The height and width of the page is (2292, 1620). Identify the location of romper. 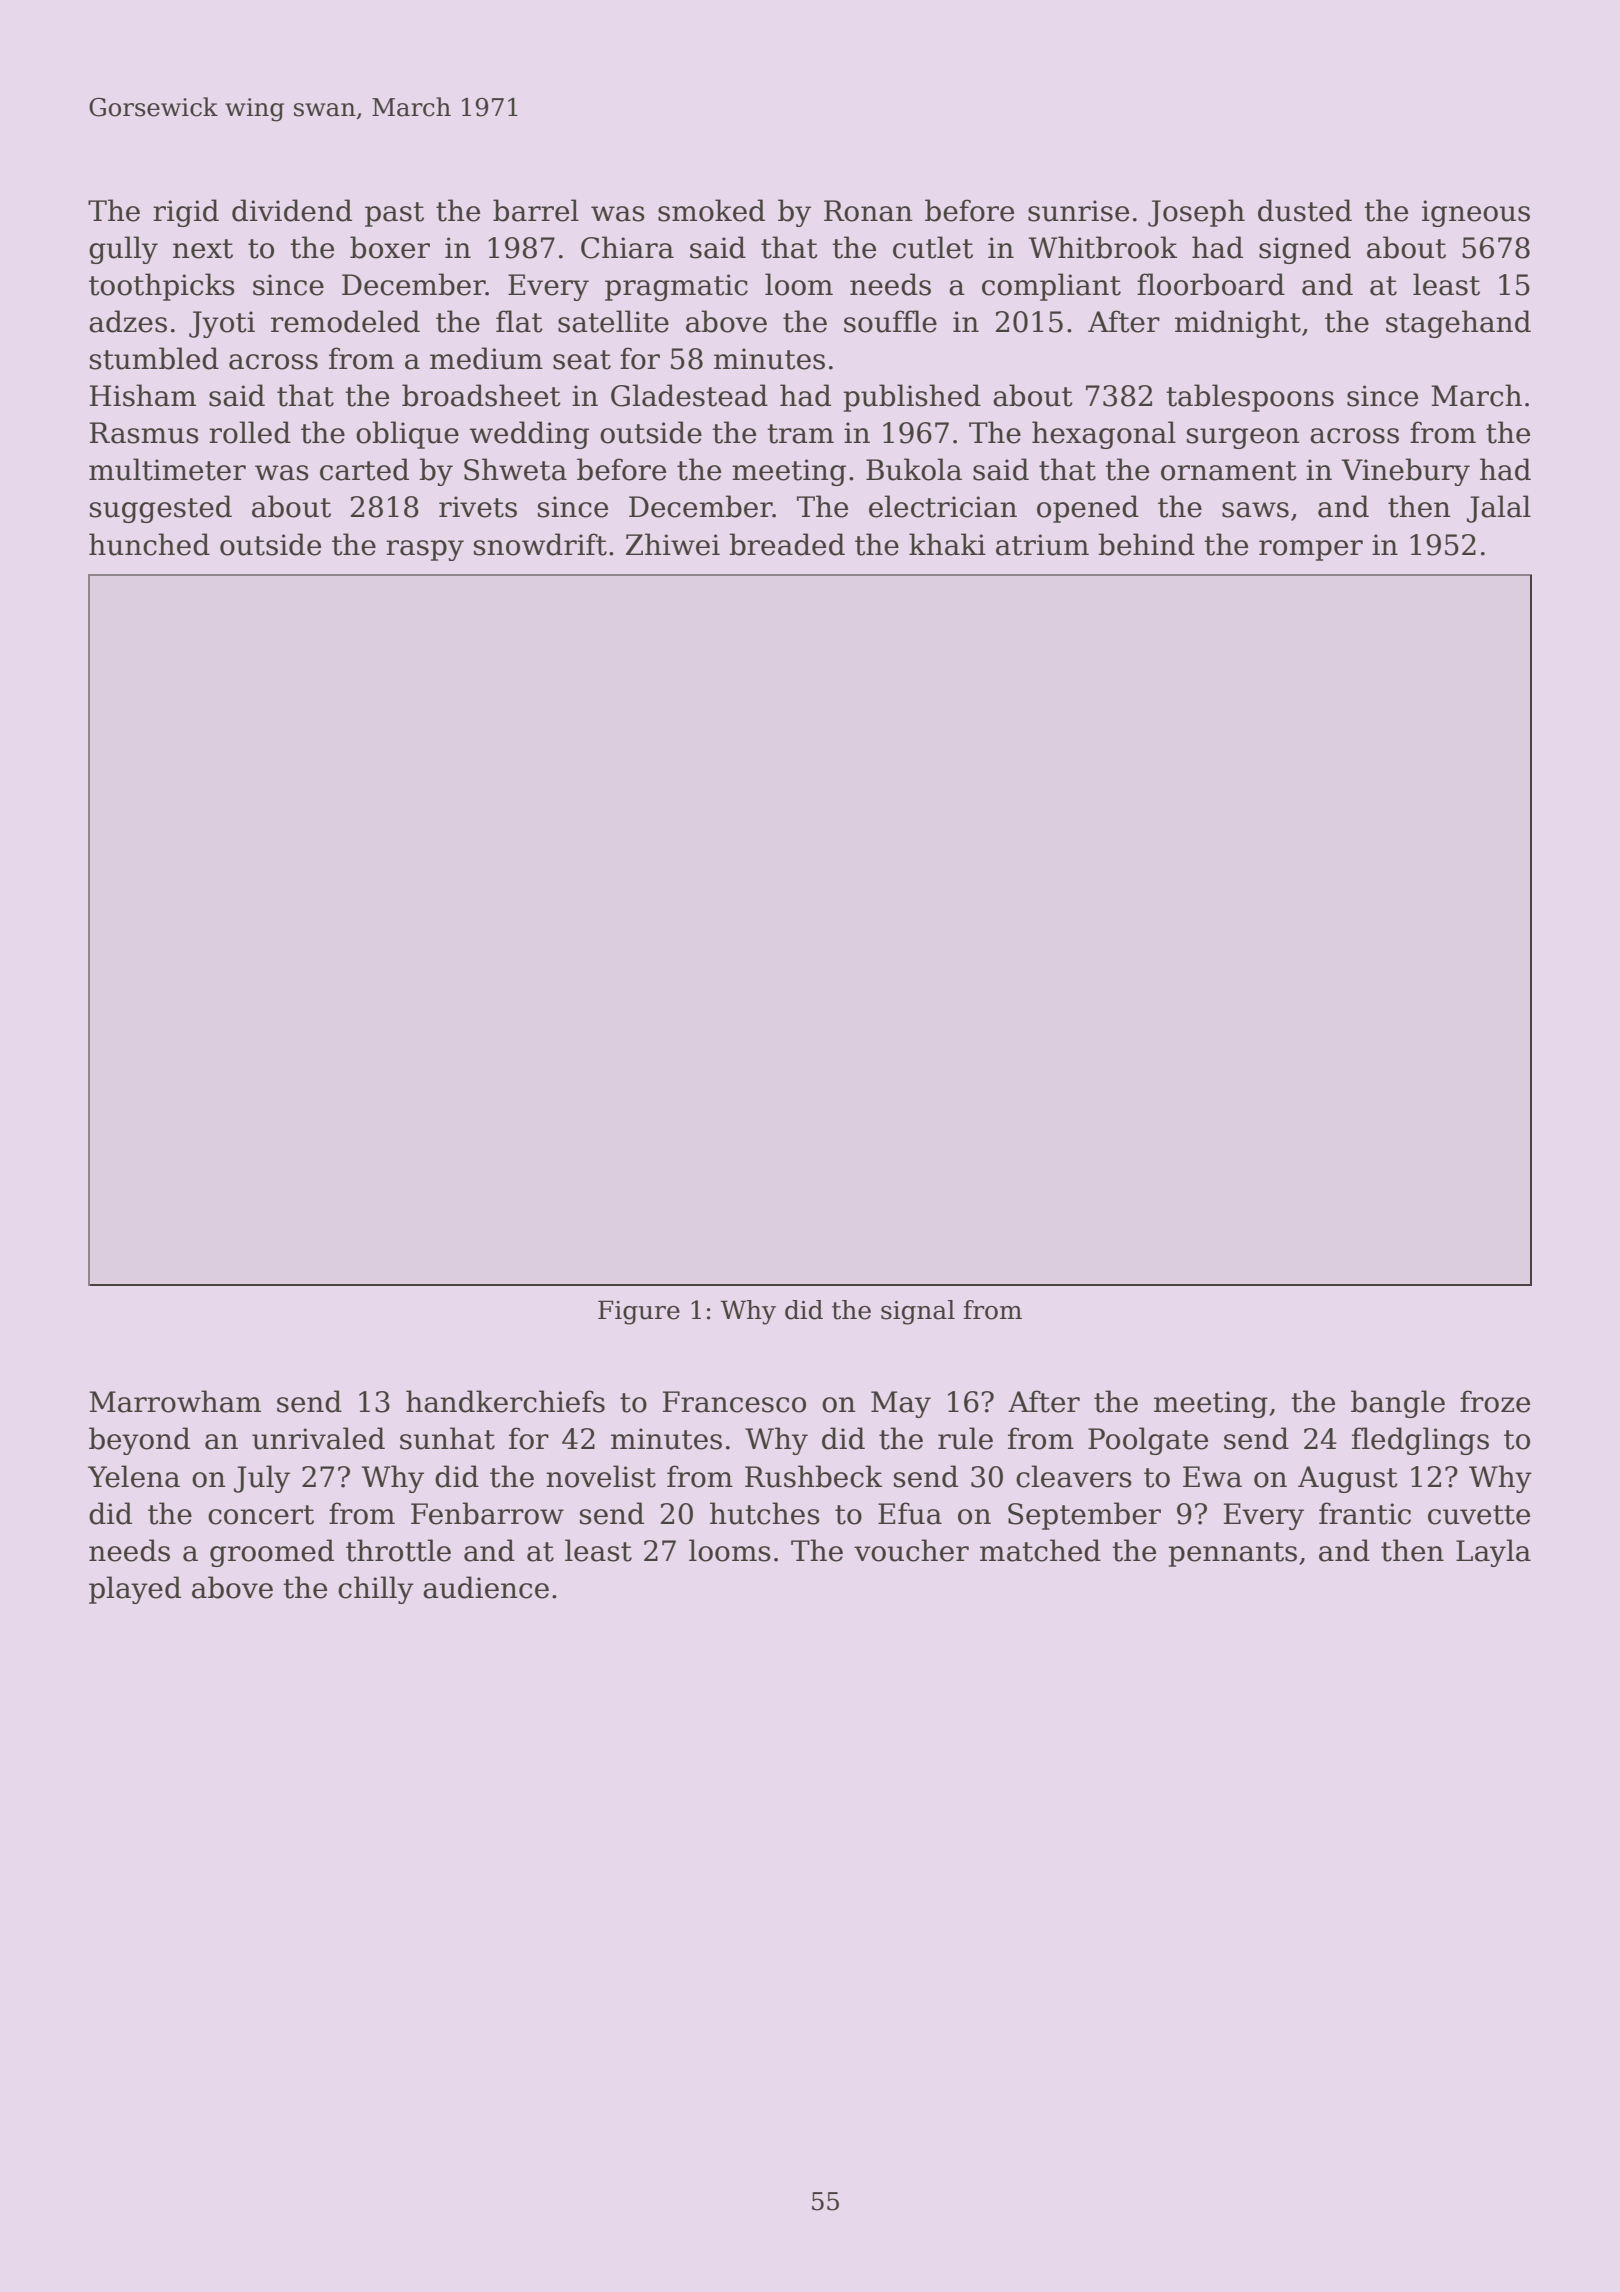
(1311, 550).
